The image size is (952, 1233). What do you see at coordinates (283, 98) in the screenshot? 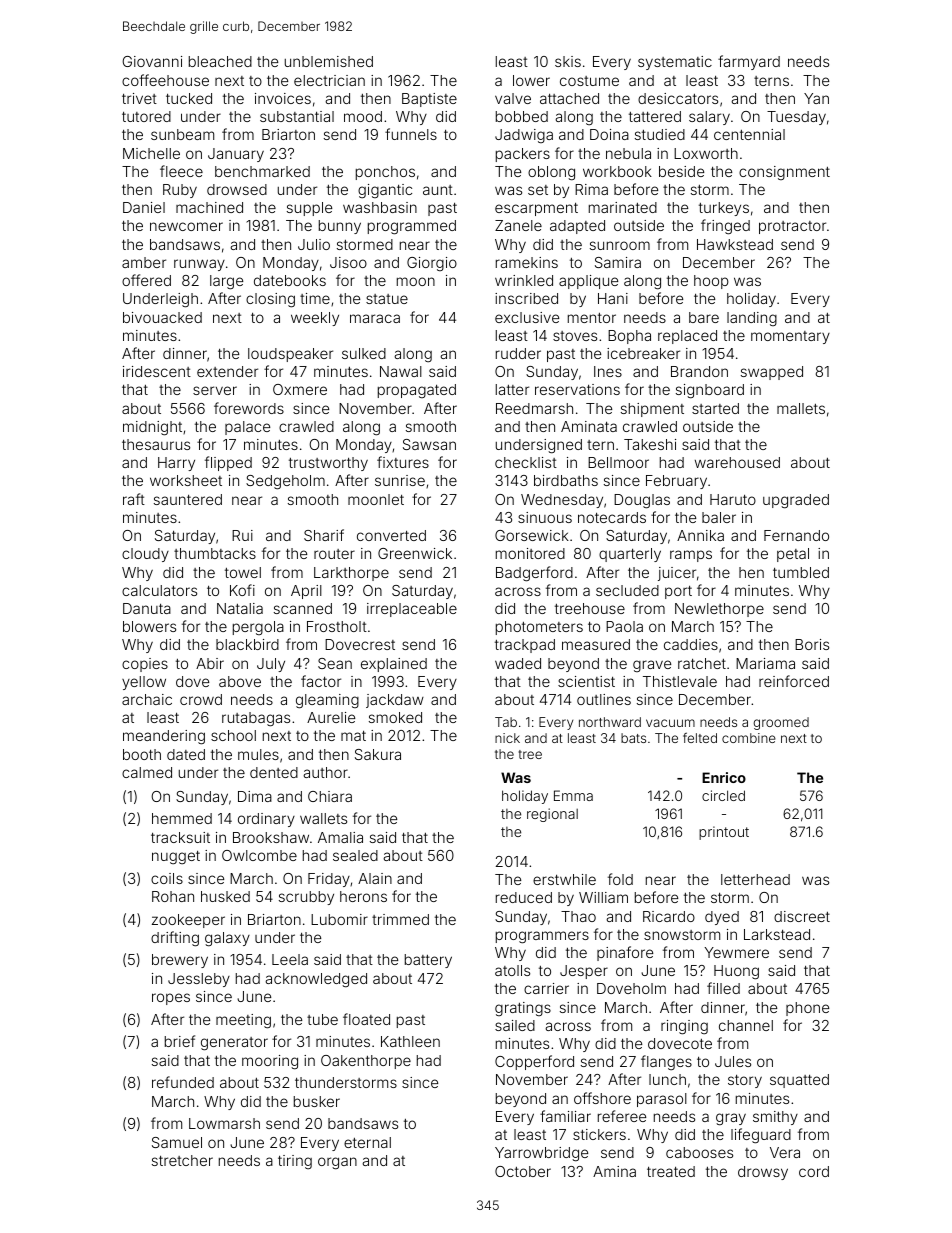
I see `invoices` at bounding box center [283, 98].
